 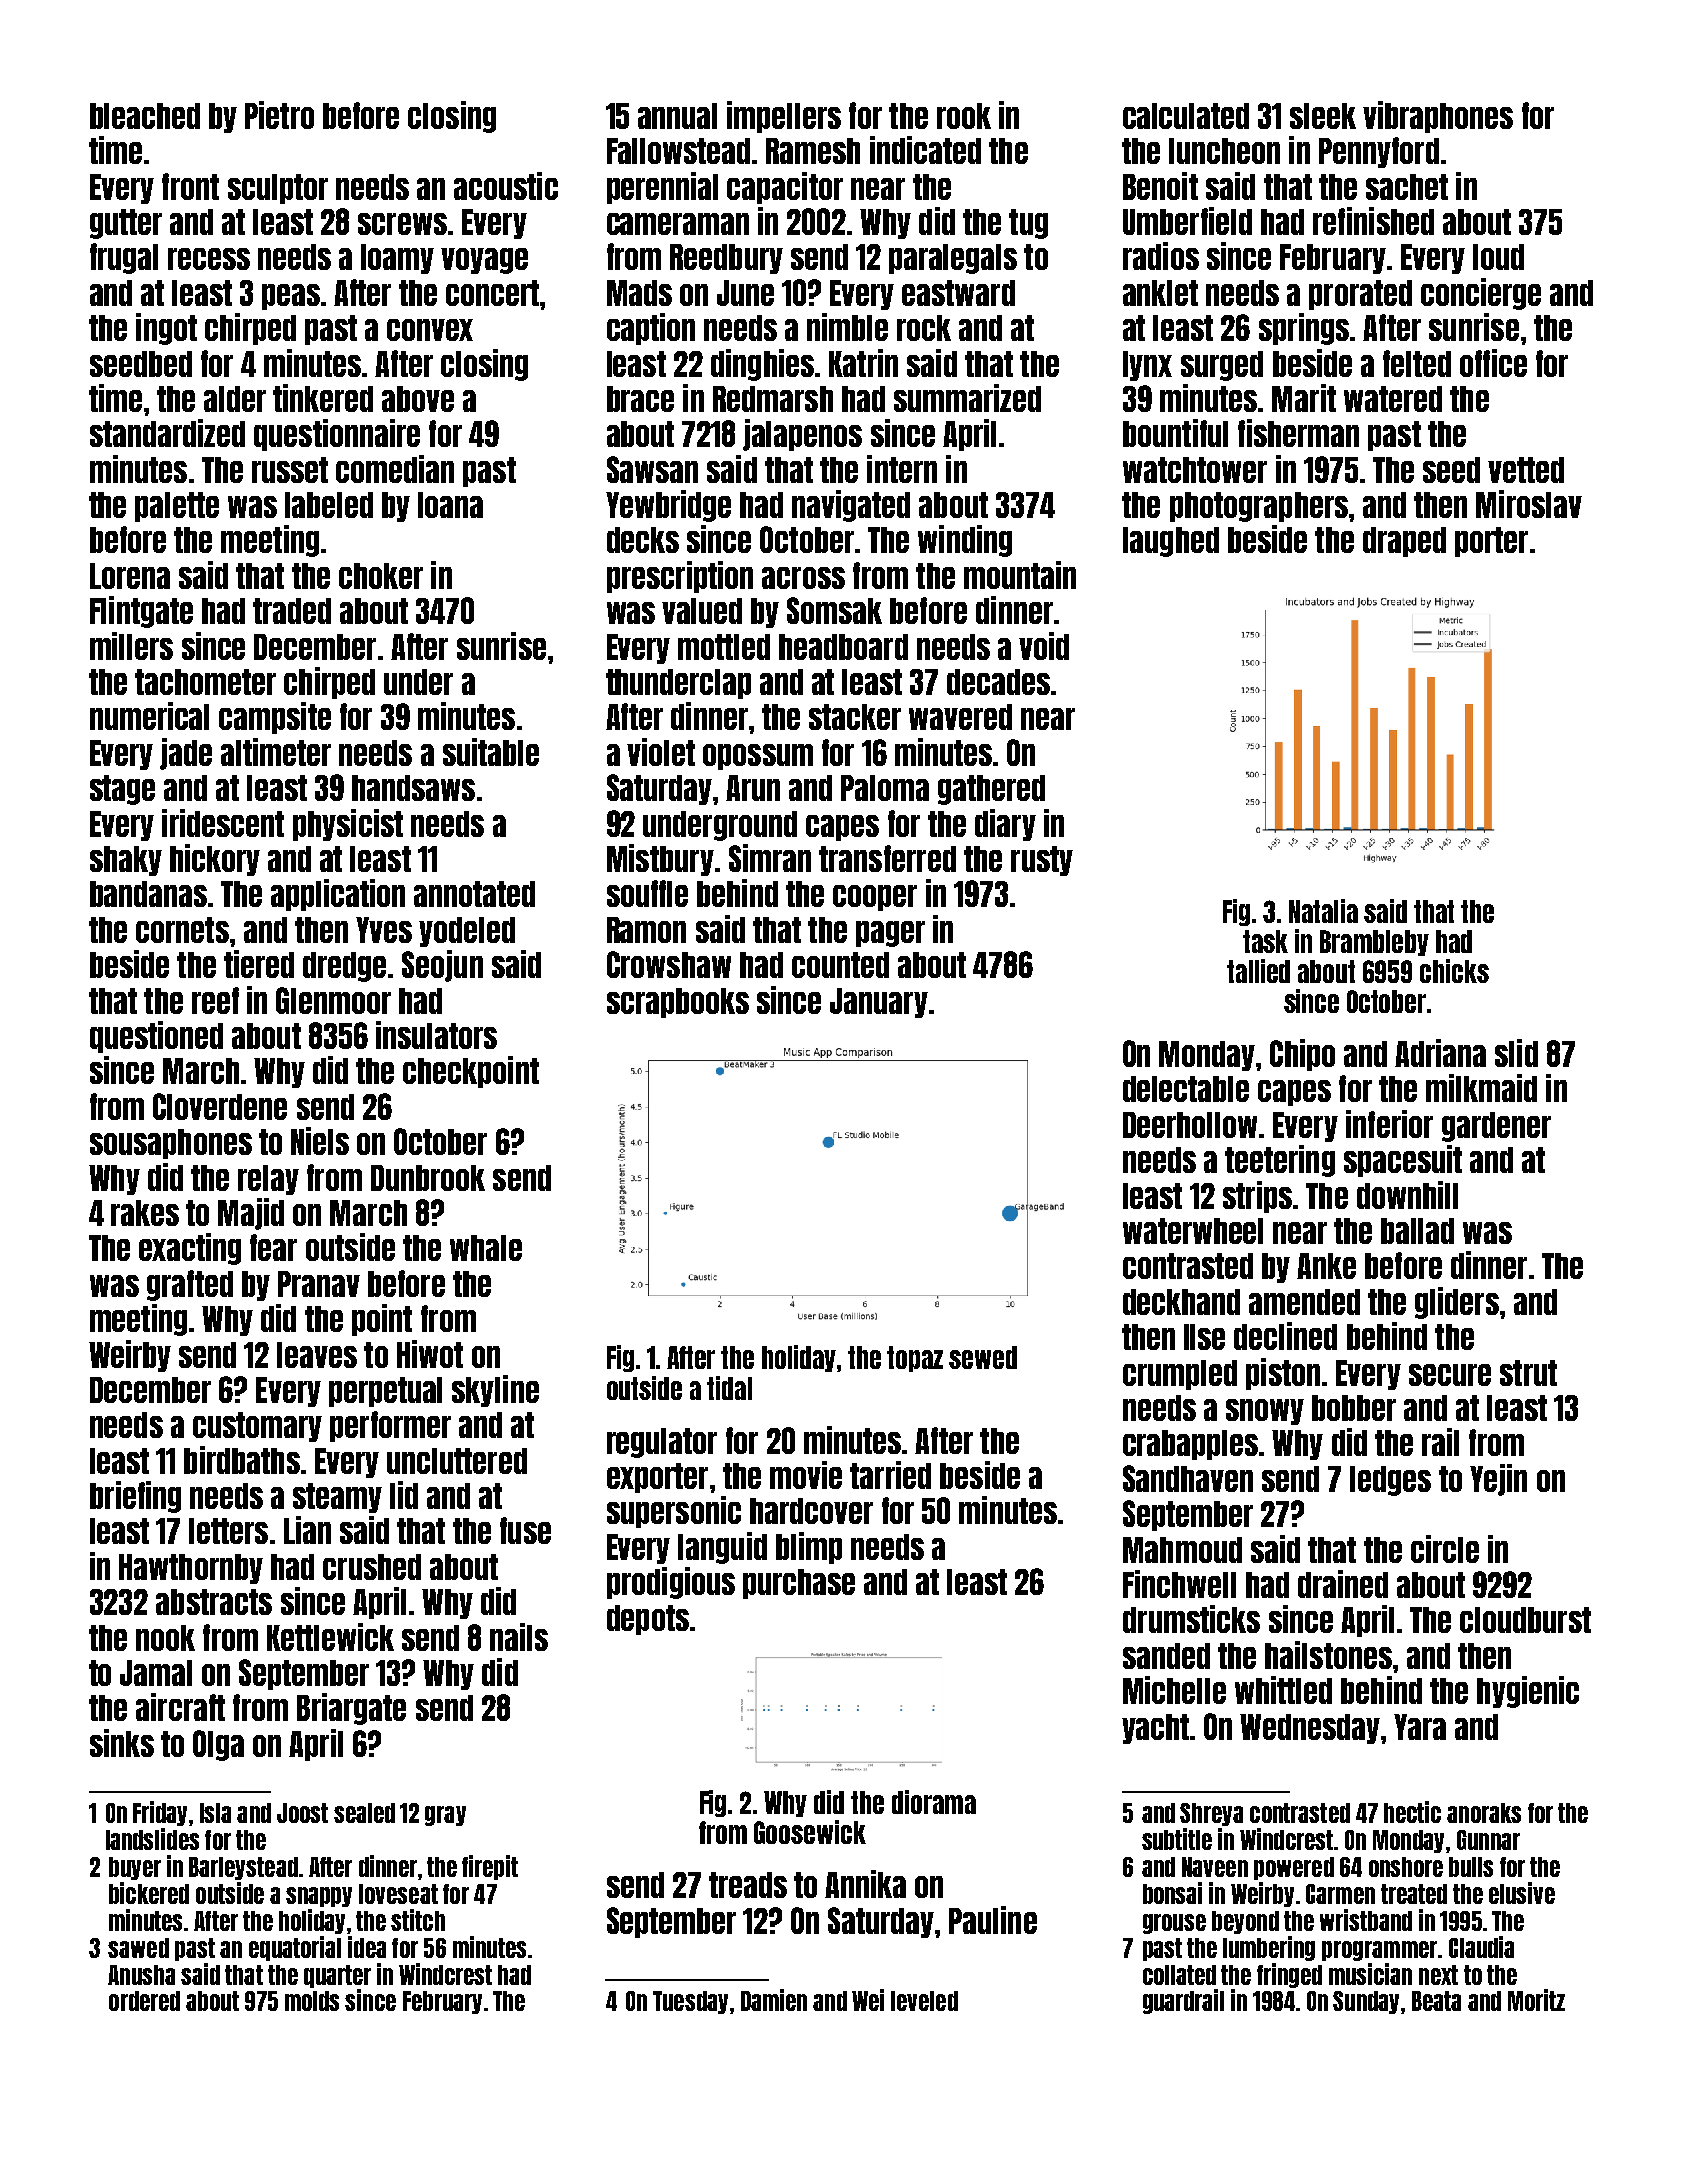 I want to click on Hiwot, so click(x=430, y=1354).
